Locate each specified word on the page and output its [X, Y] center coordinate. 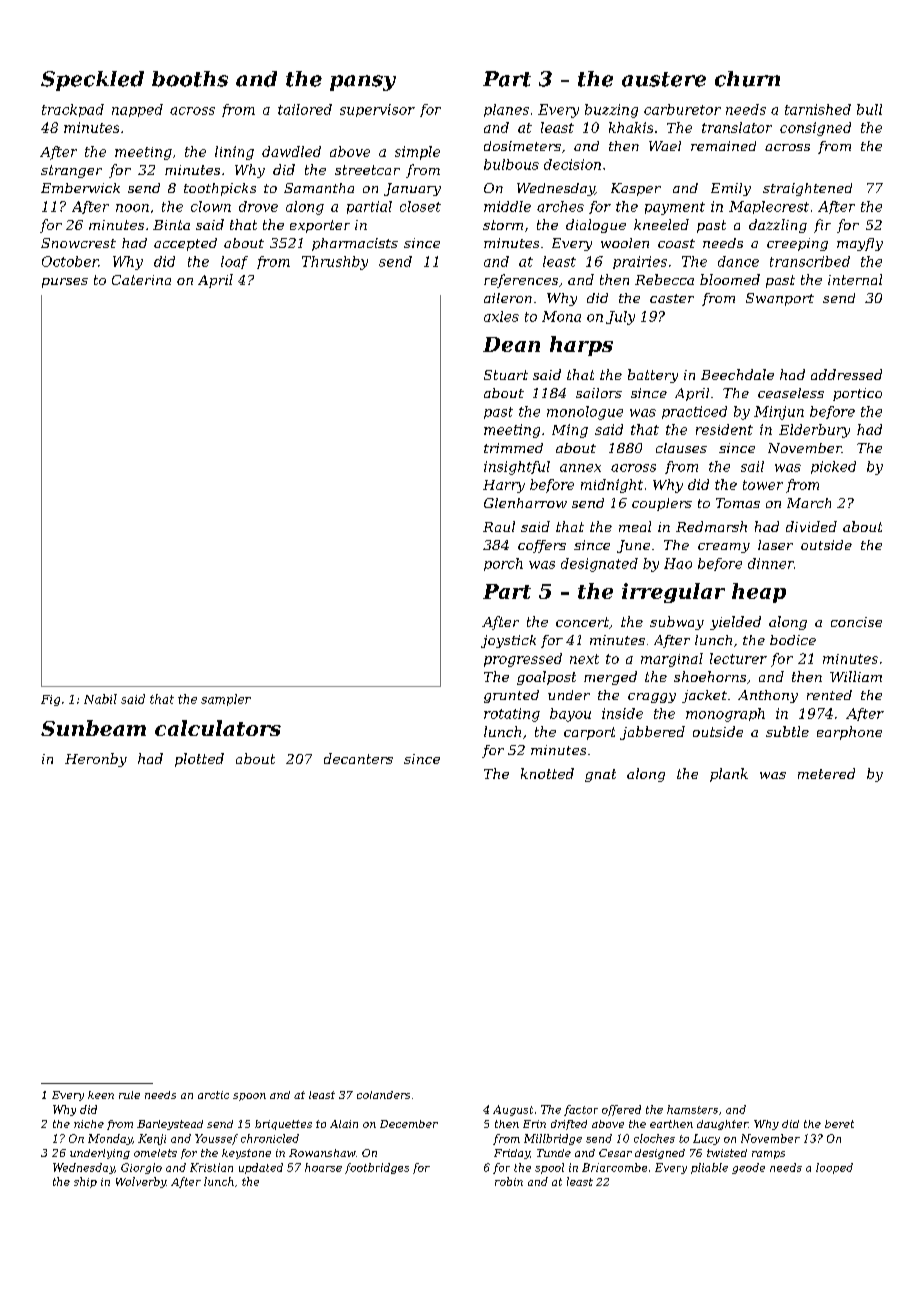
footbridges [377, 1168]
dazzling [778, 226]
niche [89, 1124]
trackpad [73, 110]
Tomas [738, 503]
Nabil [100, 699]
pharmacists [355, 244]
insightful [517, 468]
